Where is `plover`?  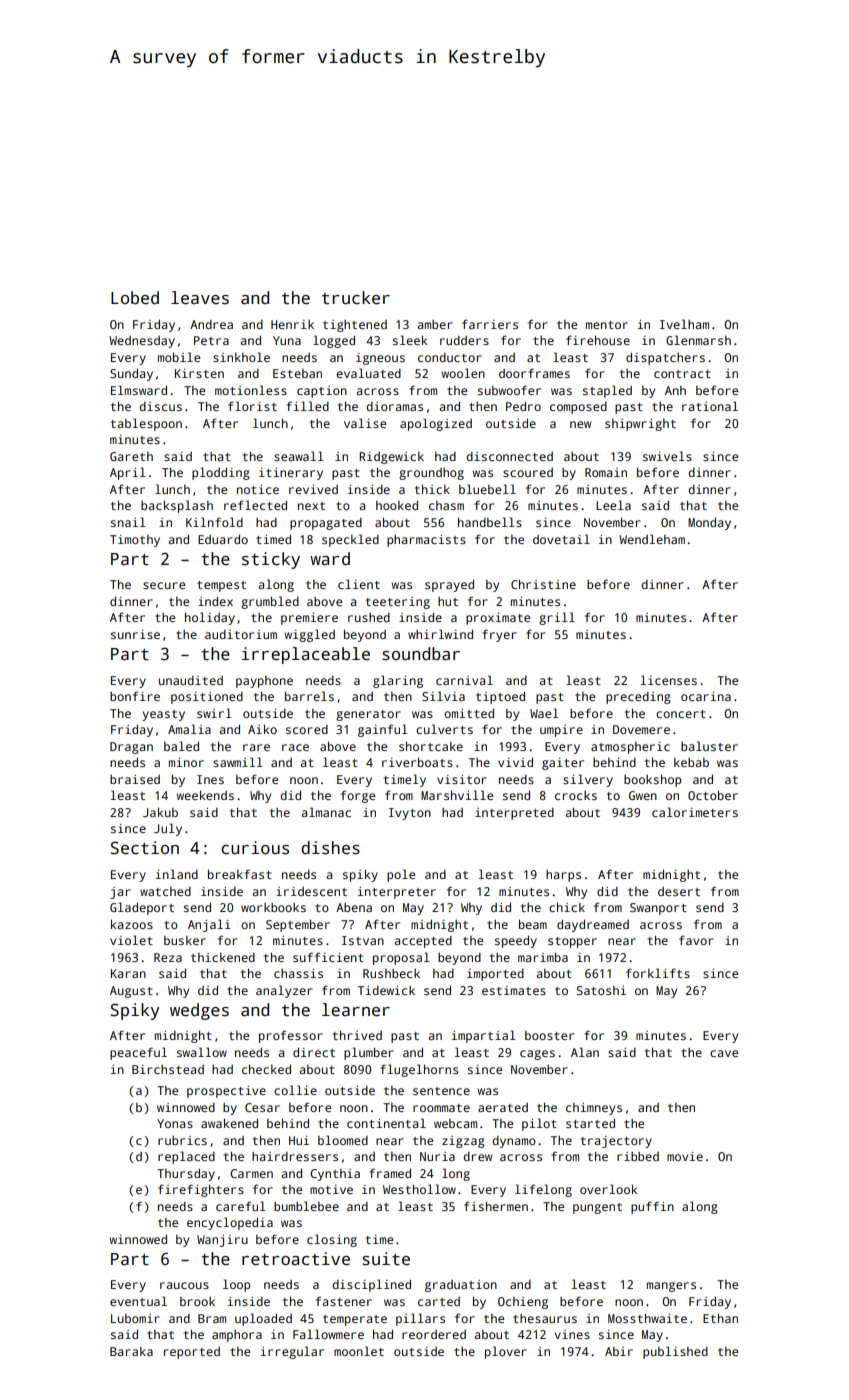 plover is located at coordinates (506, 1352).
